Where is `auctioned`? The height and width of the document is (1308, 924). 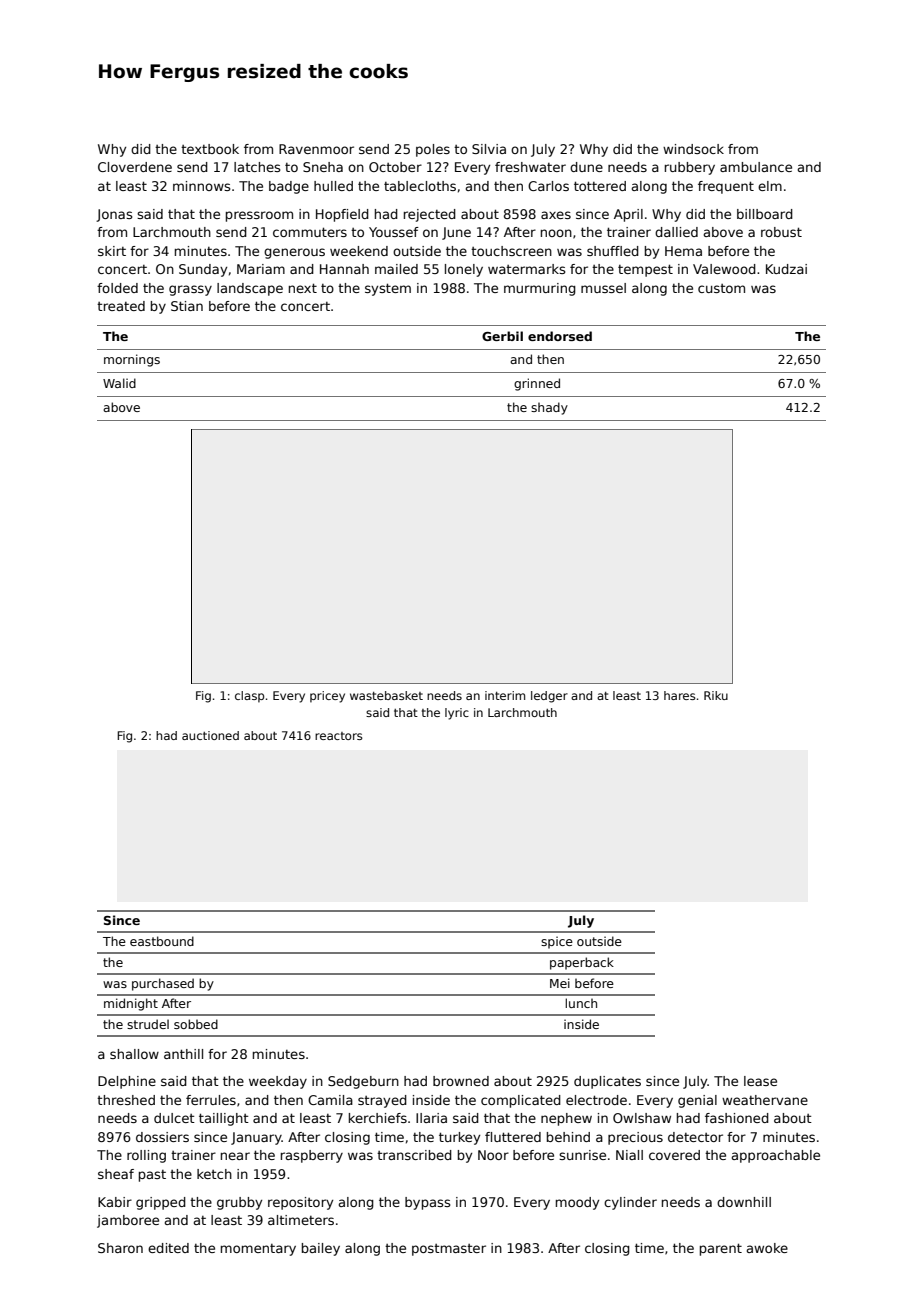
auctioned is located at coordinates (210, 735).
